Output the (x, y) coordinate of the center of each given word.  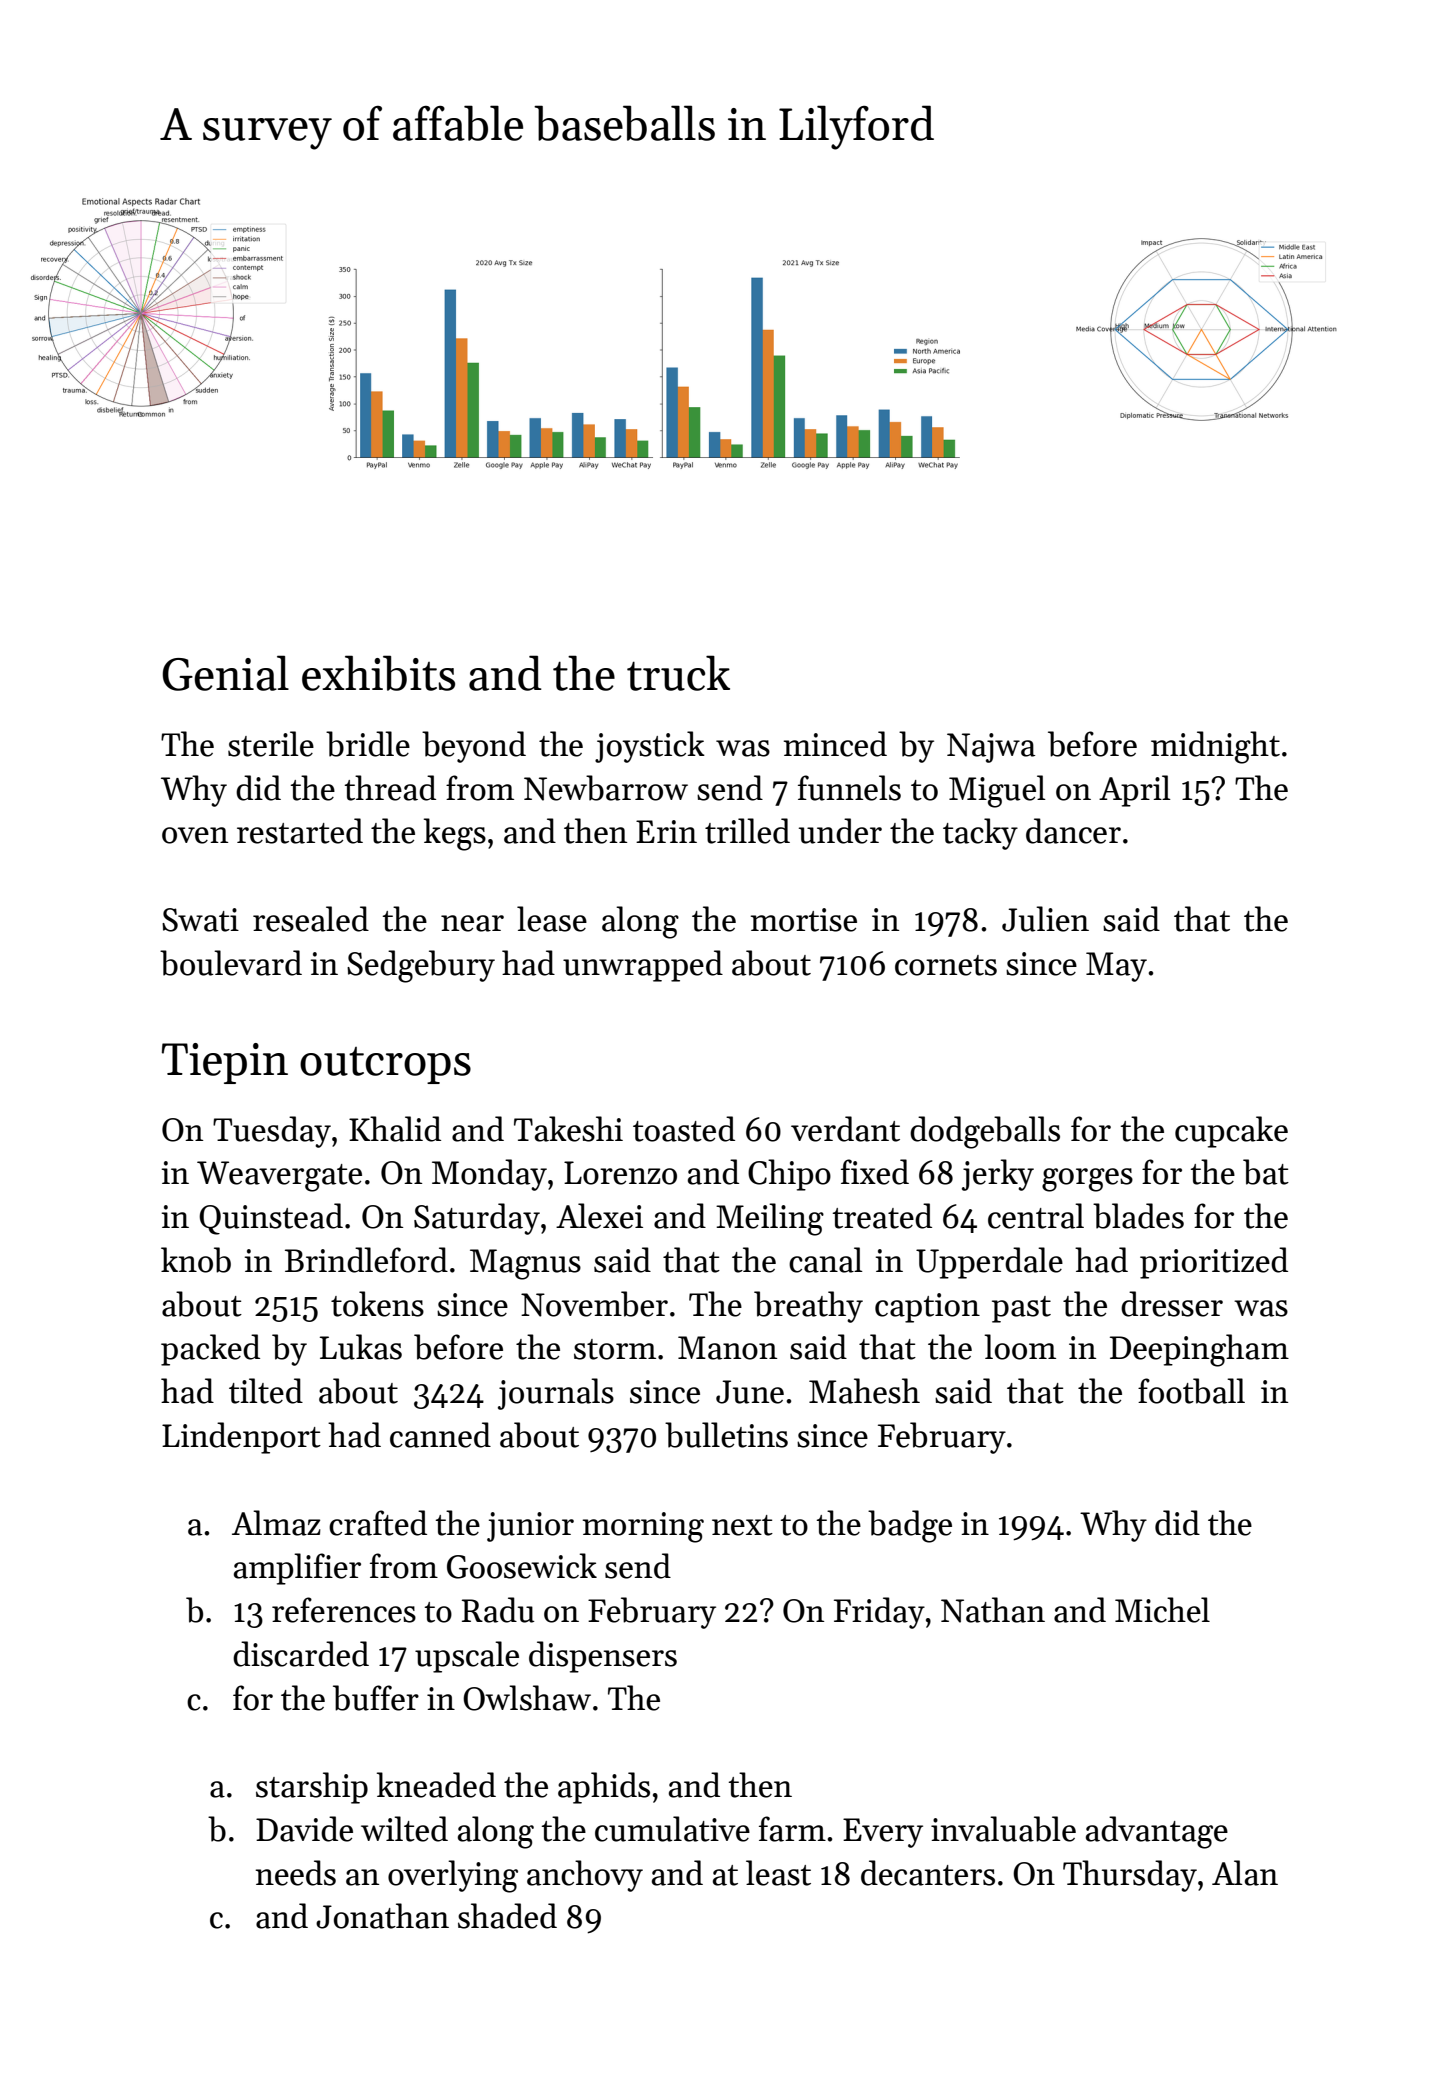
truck (678, 673)
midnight (1215, 747)
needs (295, 1873)
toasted (684, 1129)
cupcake (1231, 1132)
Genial (225, 673)
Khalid (395, 1129)
